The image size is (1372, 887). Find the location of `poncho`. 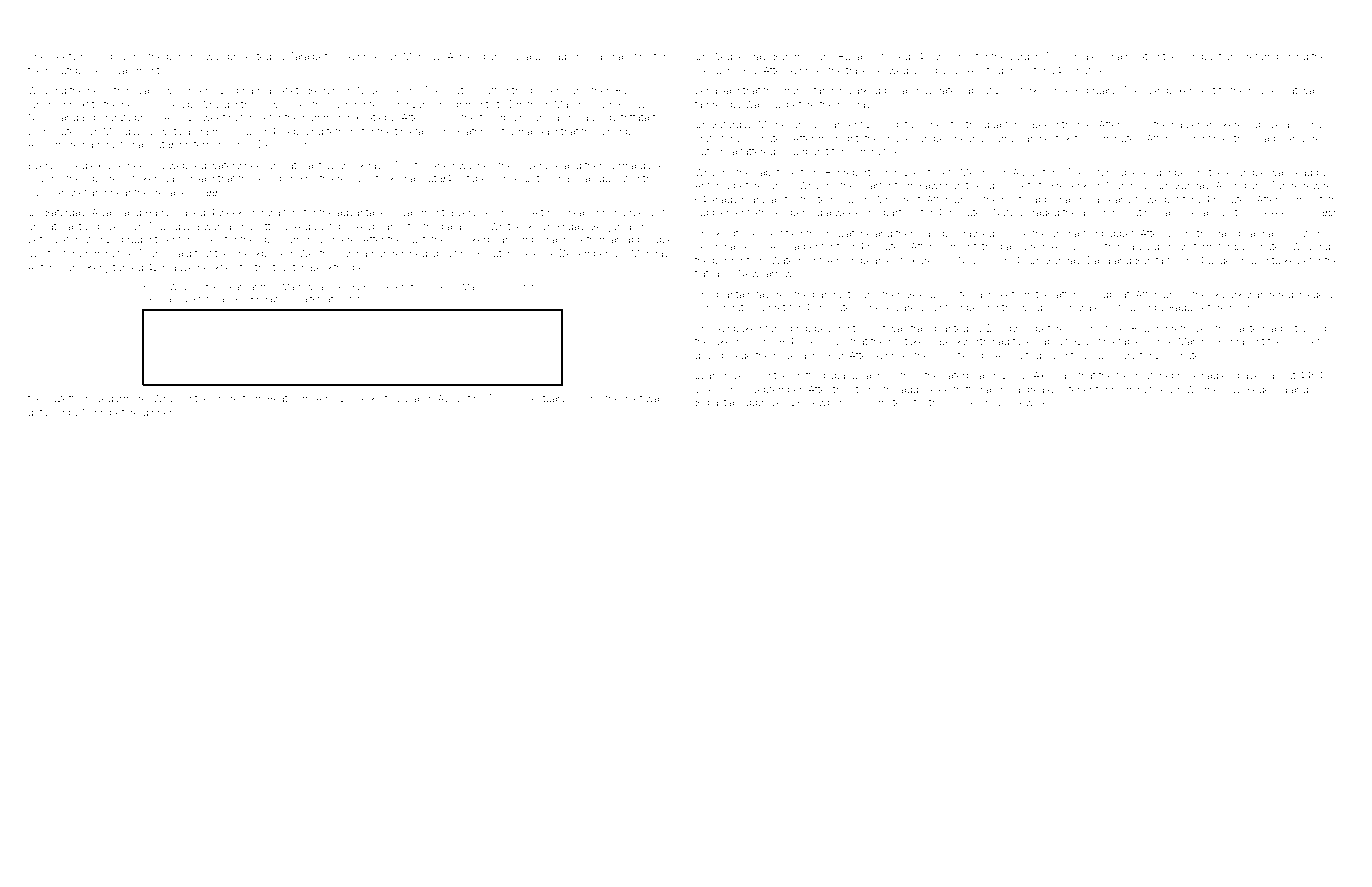

poncho is located at coordinates (184, 57).
